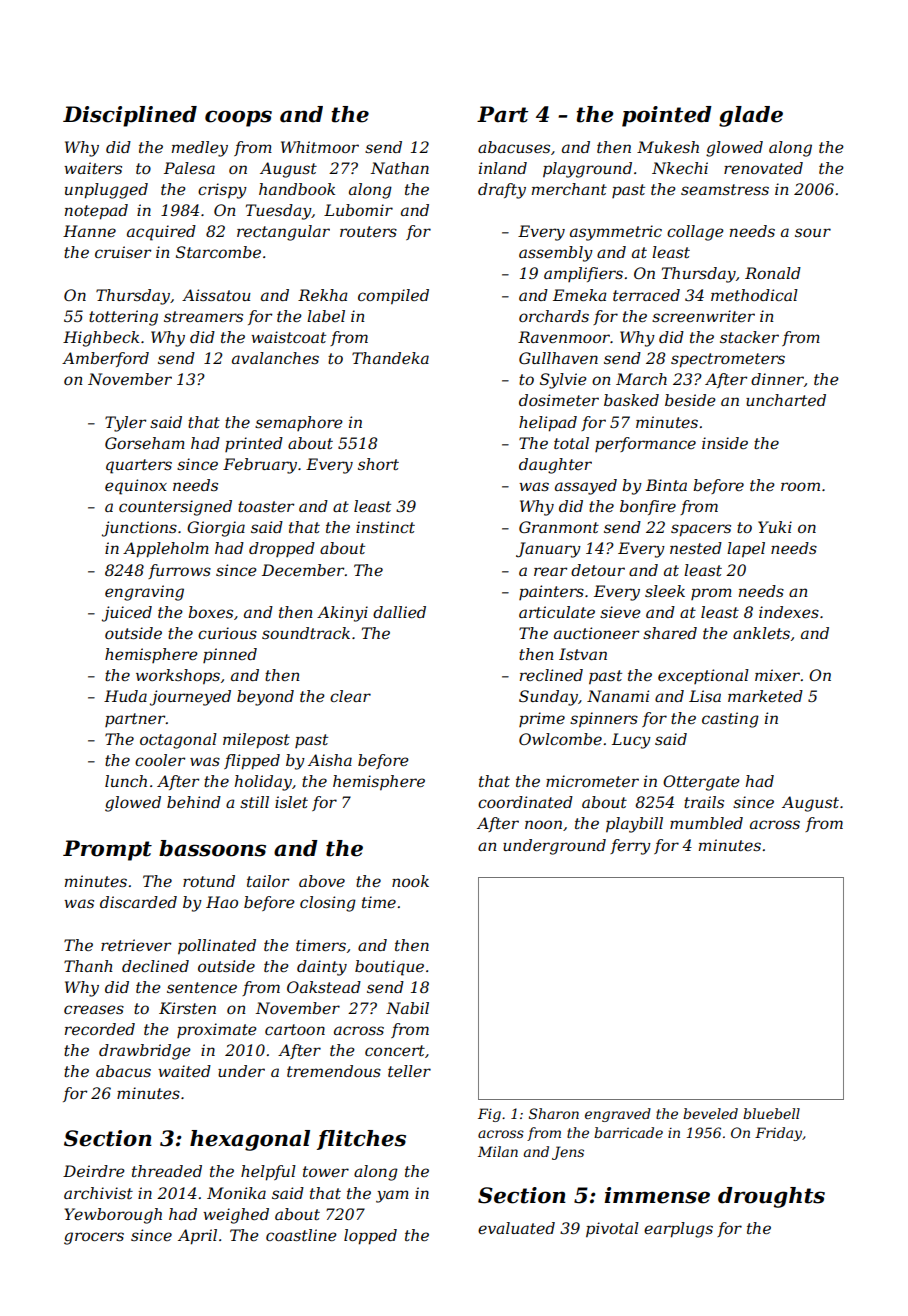 The image size is (908, 1316). I want to click on junctions, so click(139, 529).
